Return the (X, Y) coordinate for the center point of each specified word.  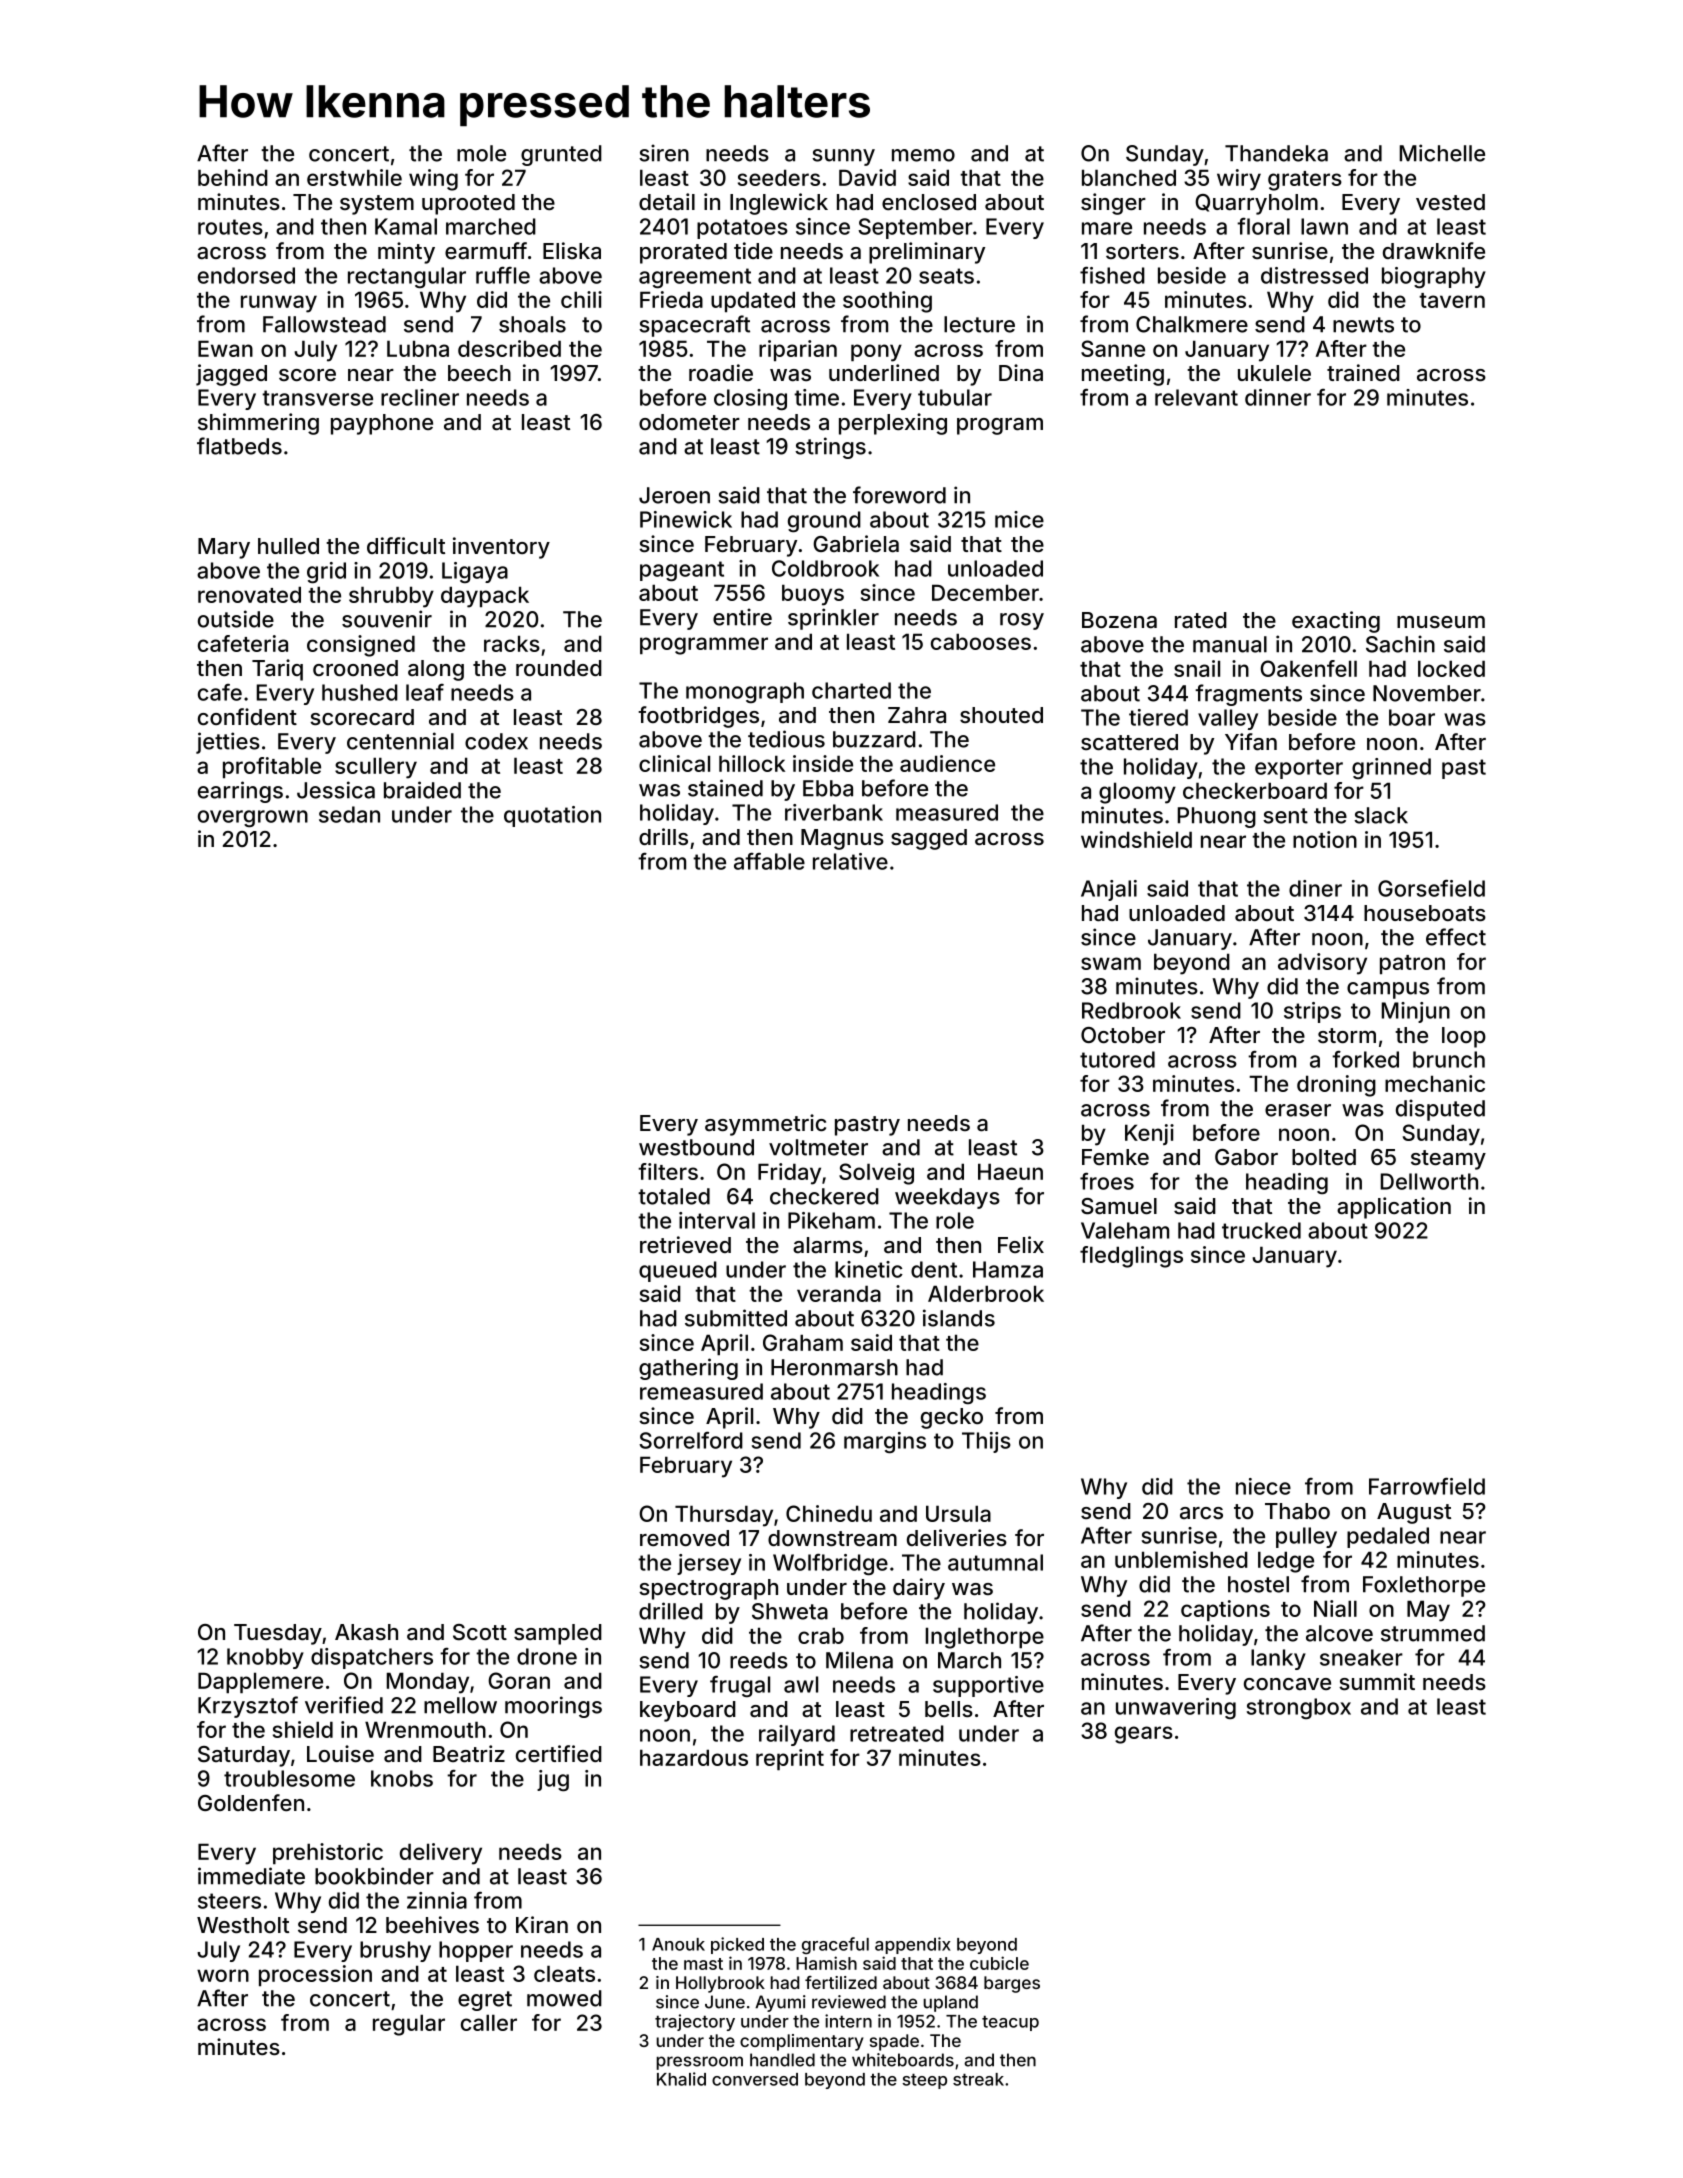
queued (678, 1271)
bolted (1324, 1157)
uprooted (468, 204)
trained (1363, 372)
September (915, 228)
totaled (674, 1196)
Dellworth (1429, 1181)
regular (409, 2025)
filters (668, 1171)
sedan (349, 814)
